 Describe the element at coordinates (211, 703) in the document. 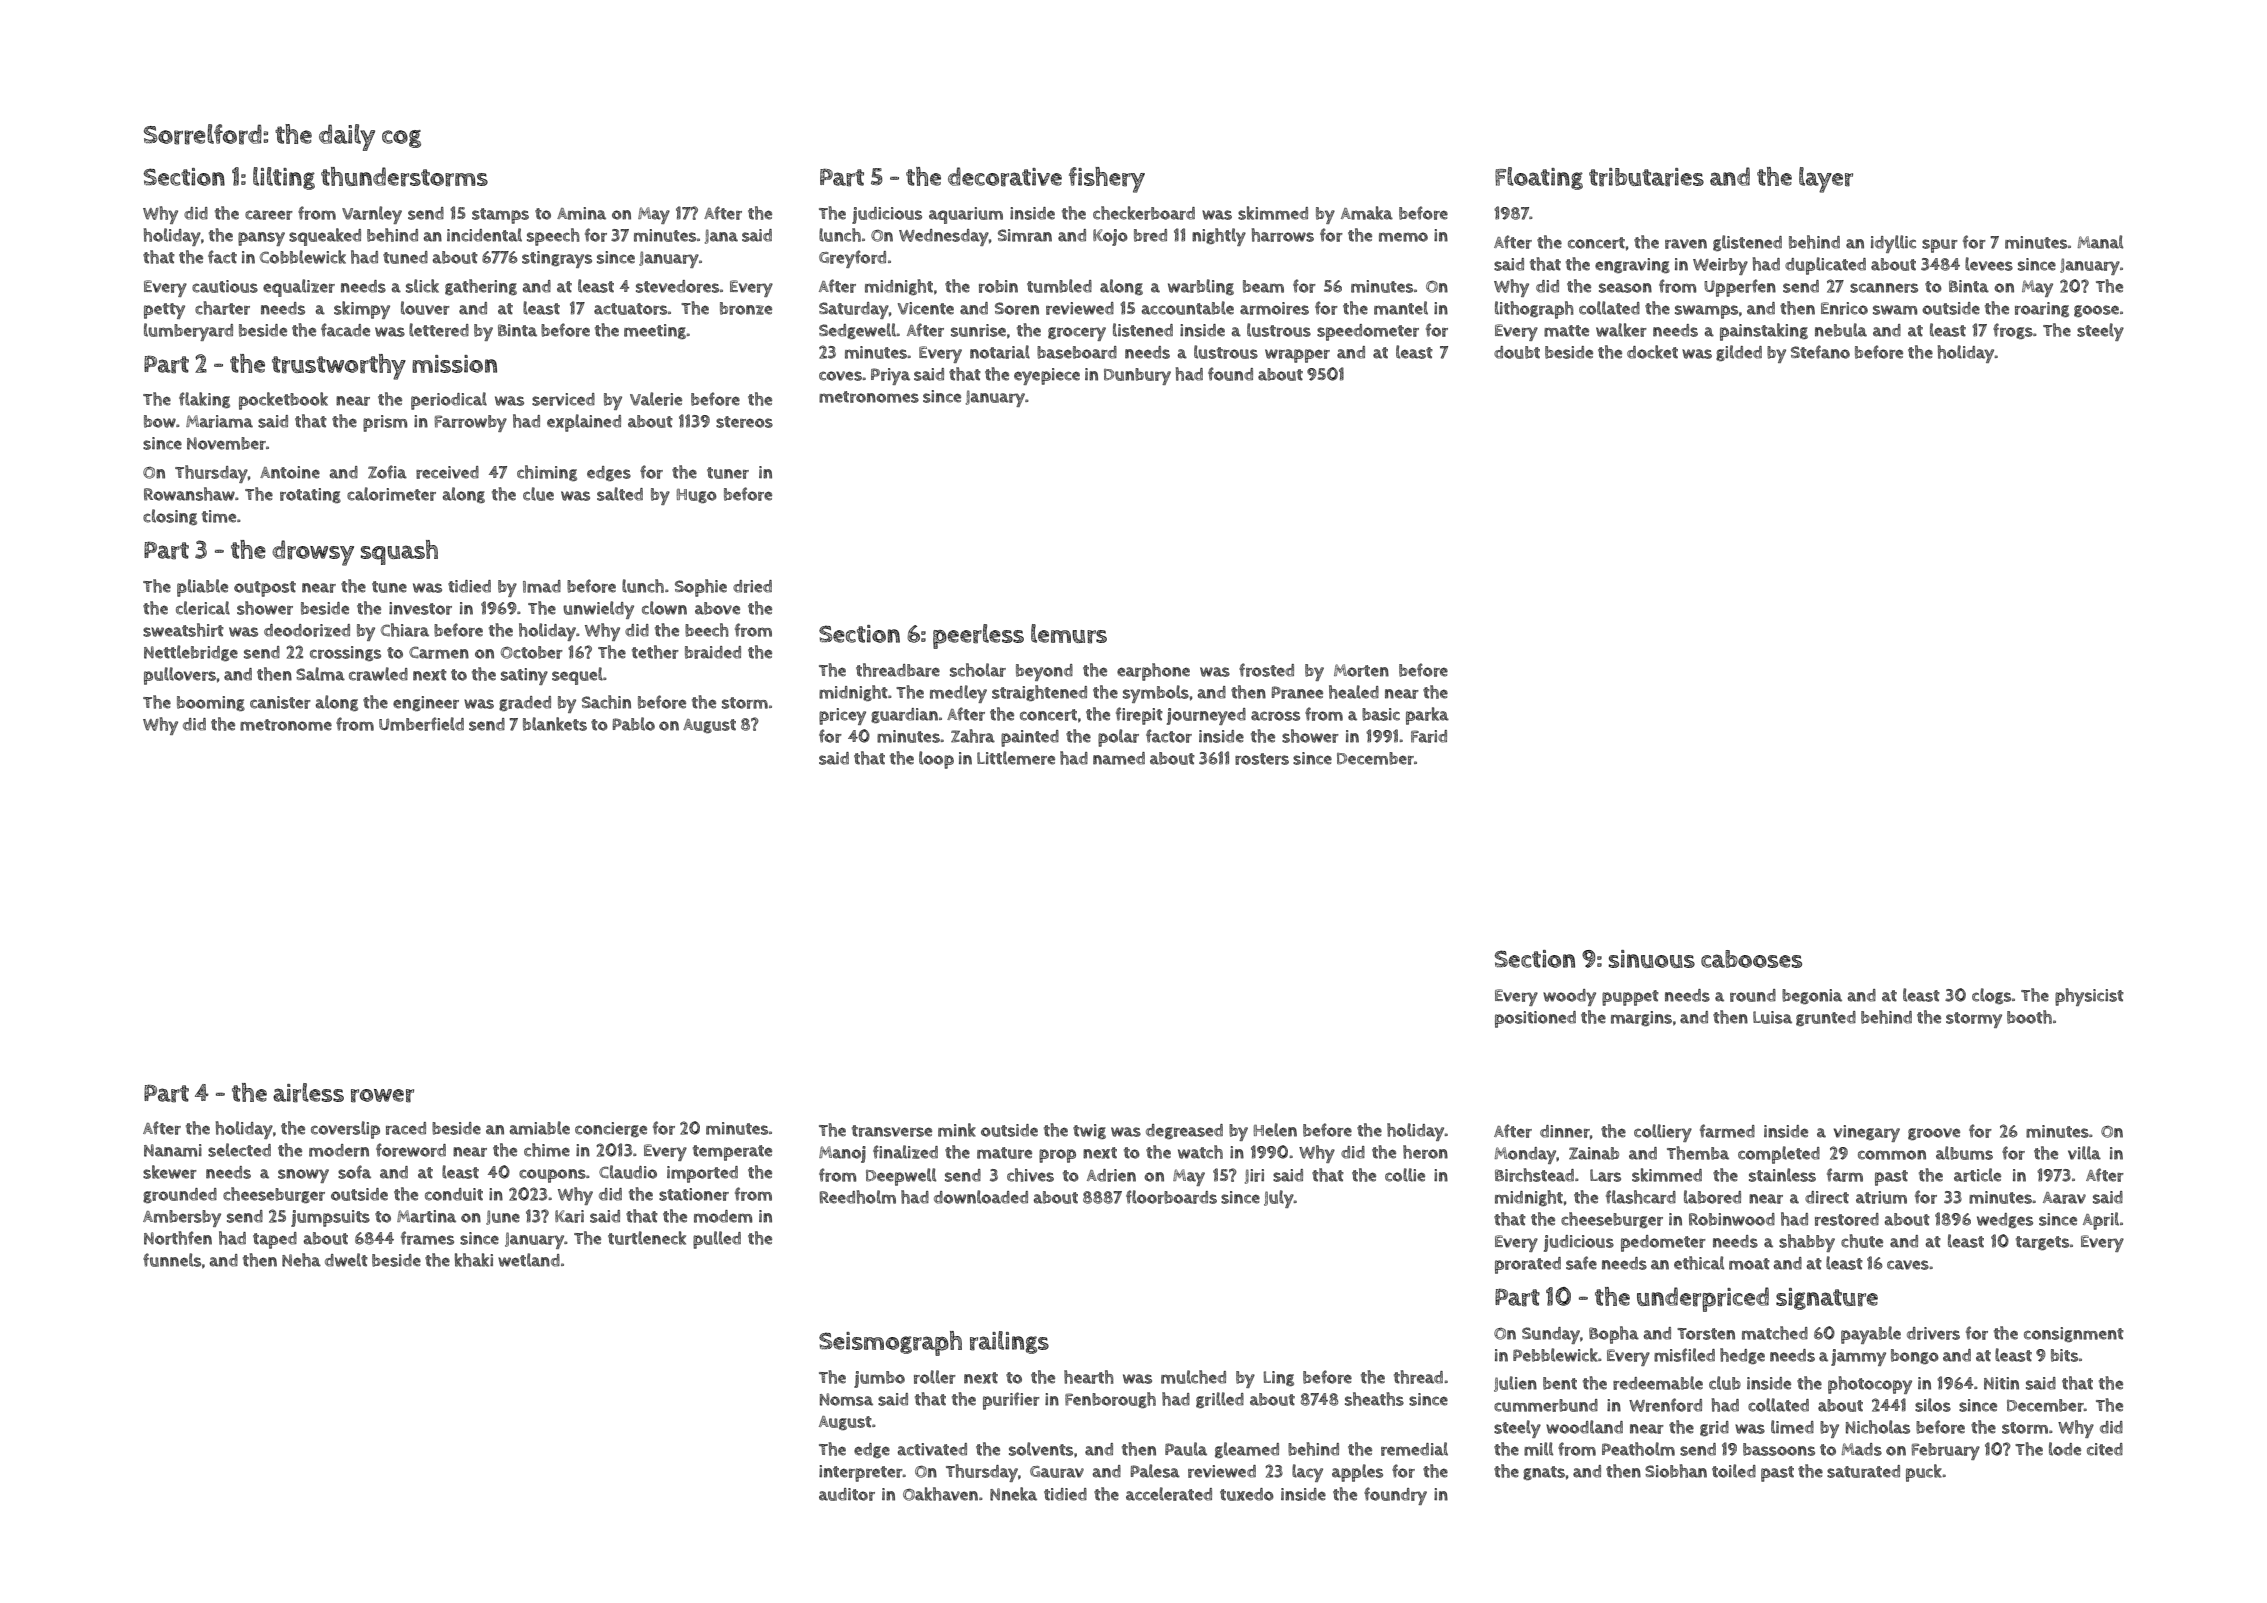

I see `booming` at that location.
